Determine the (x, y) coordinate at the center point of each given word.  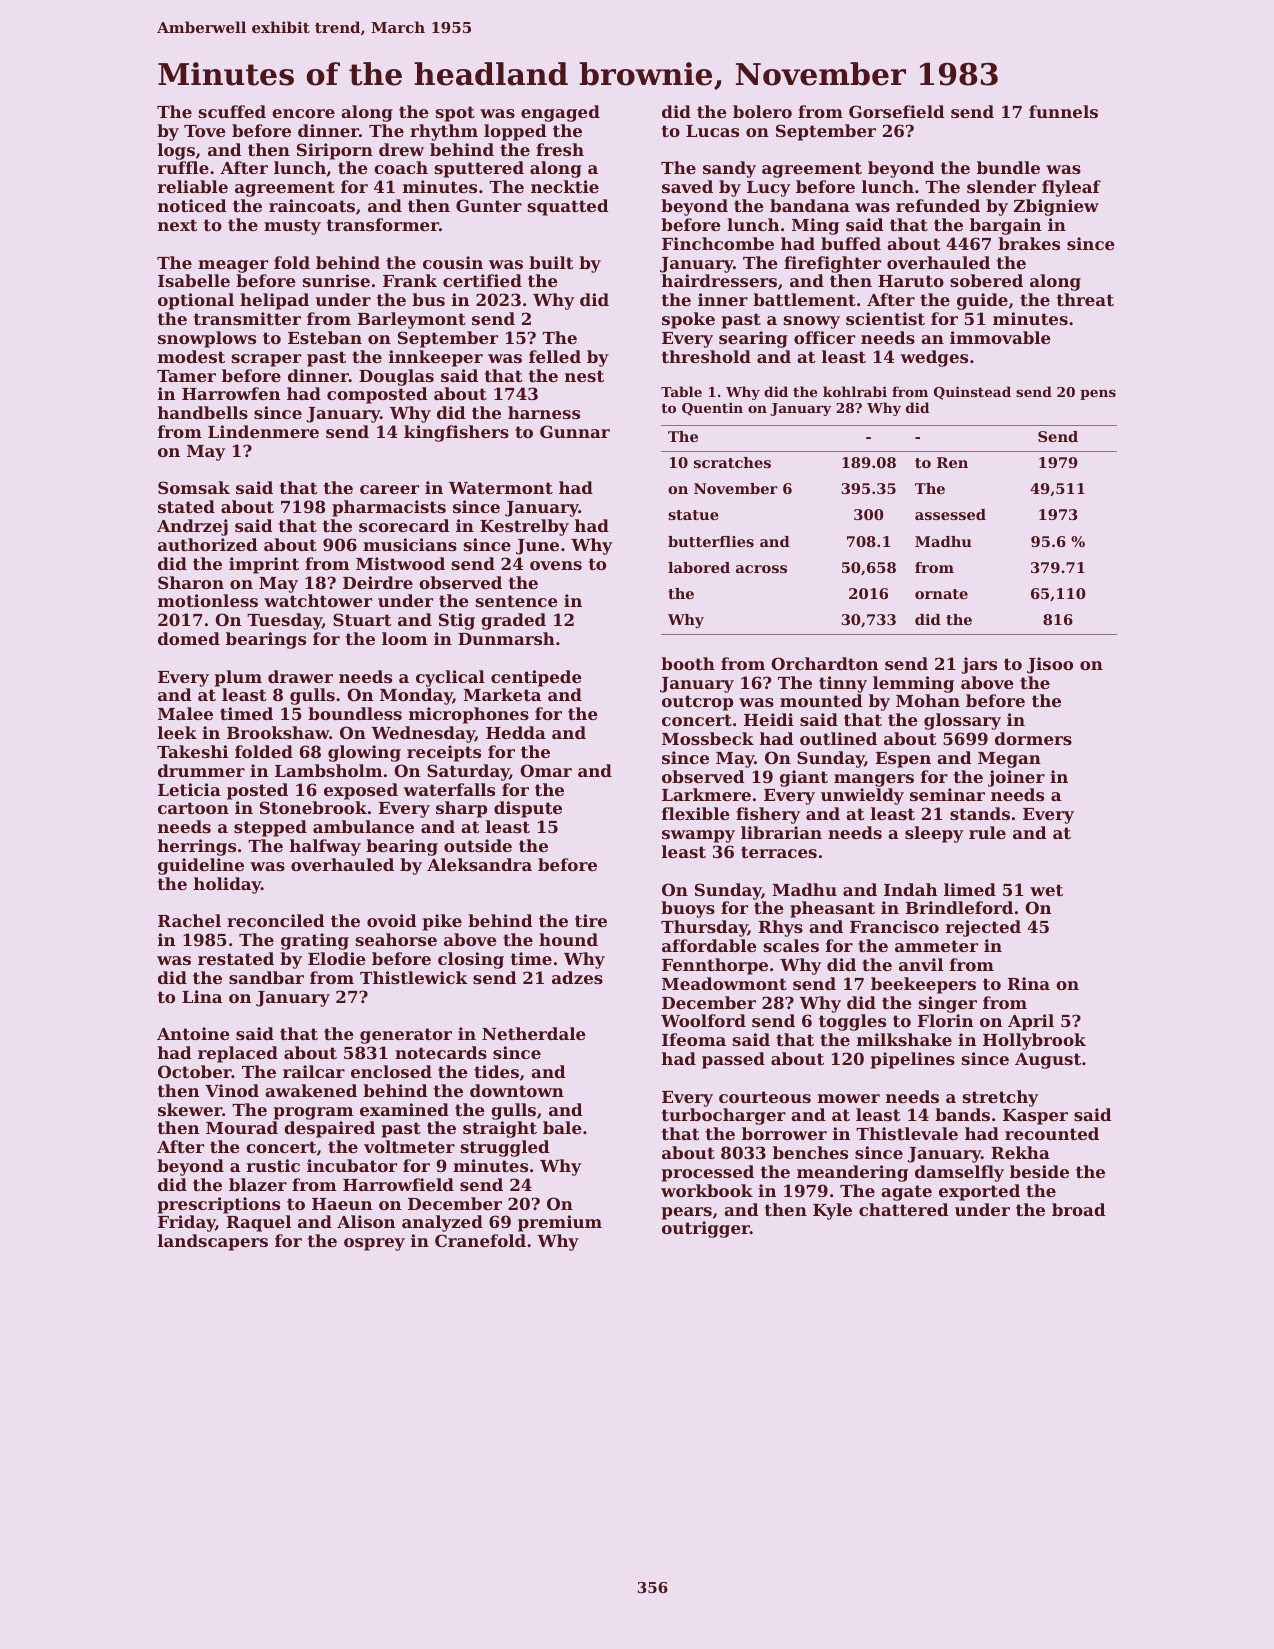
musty (292, 227)
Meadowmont (724, 983)
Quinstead (972, 393)
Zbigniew (1056, 207)
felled (555, 356)
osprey (374, 1244)
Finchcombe (718, 243)
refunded (938, 205)
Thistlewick (414, 977)
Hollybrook (1034, 1041)
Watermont (501, 488)
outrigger (706, 1229)
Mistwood (400, 563)
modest (191, 356)
